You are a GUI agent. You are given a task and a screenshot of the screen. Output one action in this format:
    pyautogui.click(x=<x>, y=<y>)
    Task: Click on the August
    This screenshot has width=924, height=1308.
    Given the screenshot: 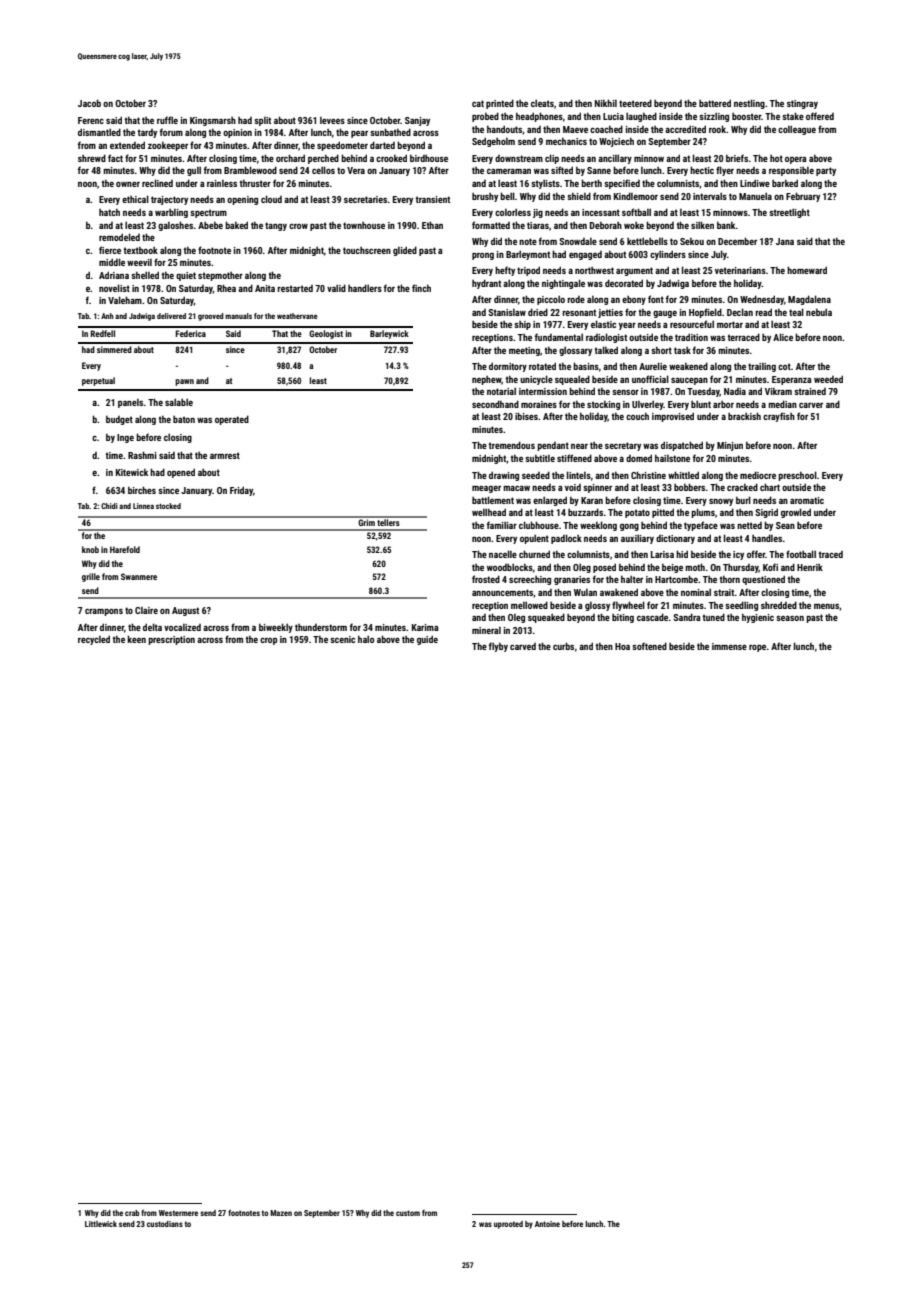 What is the action you would take?
    pyautogui.click(x=185, y=611)
